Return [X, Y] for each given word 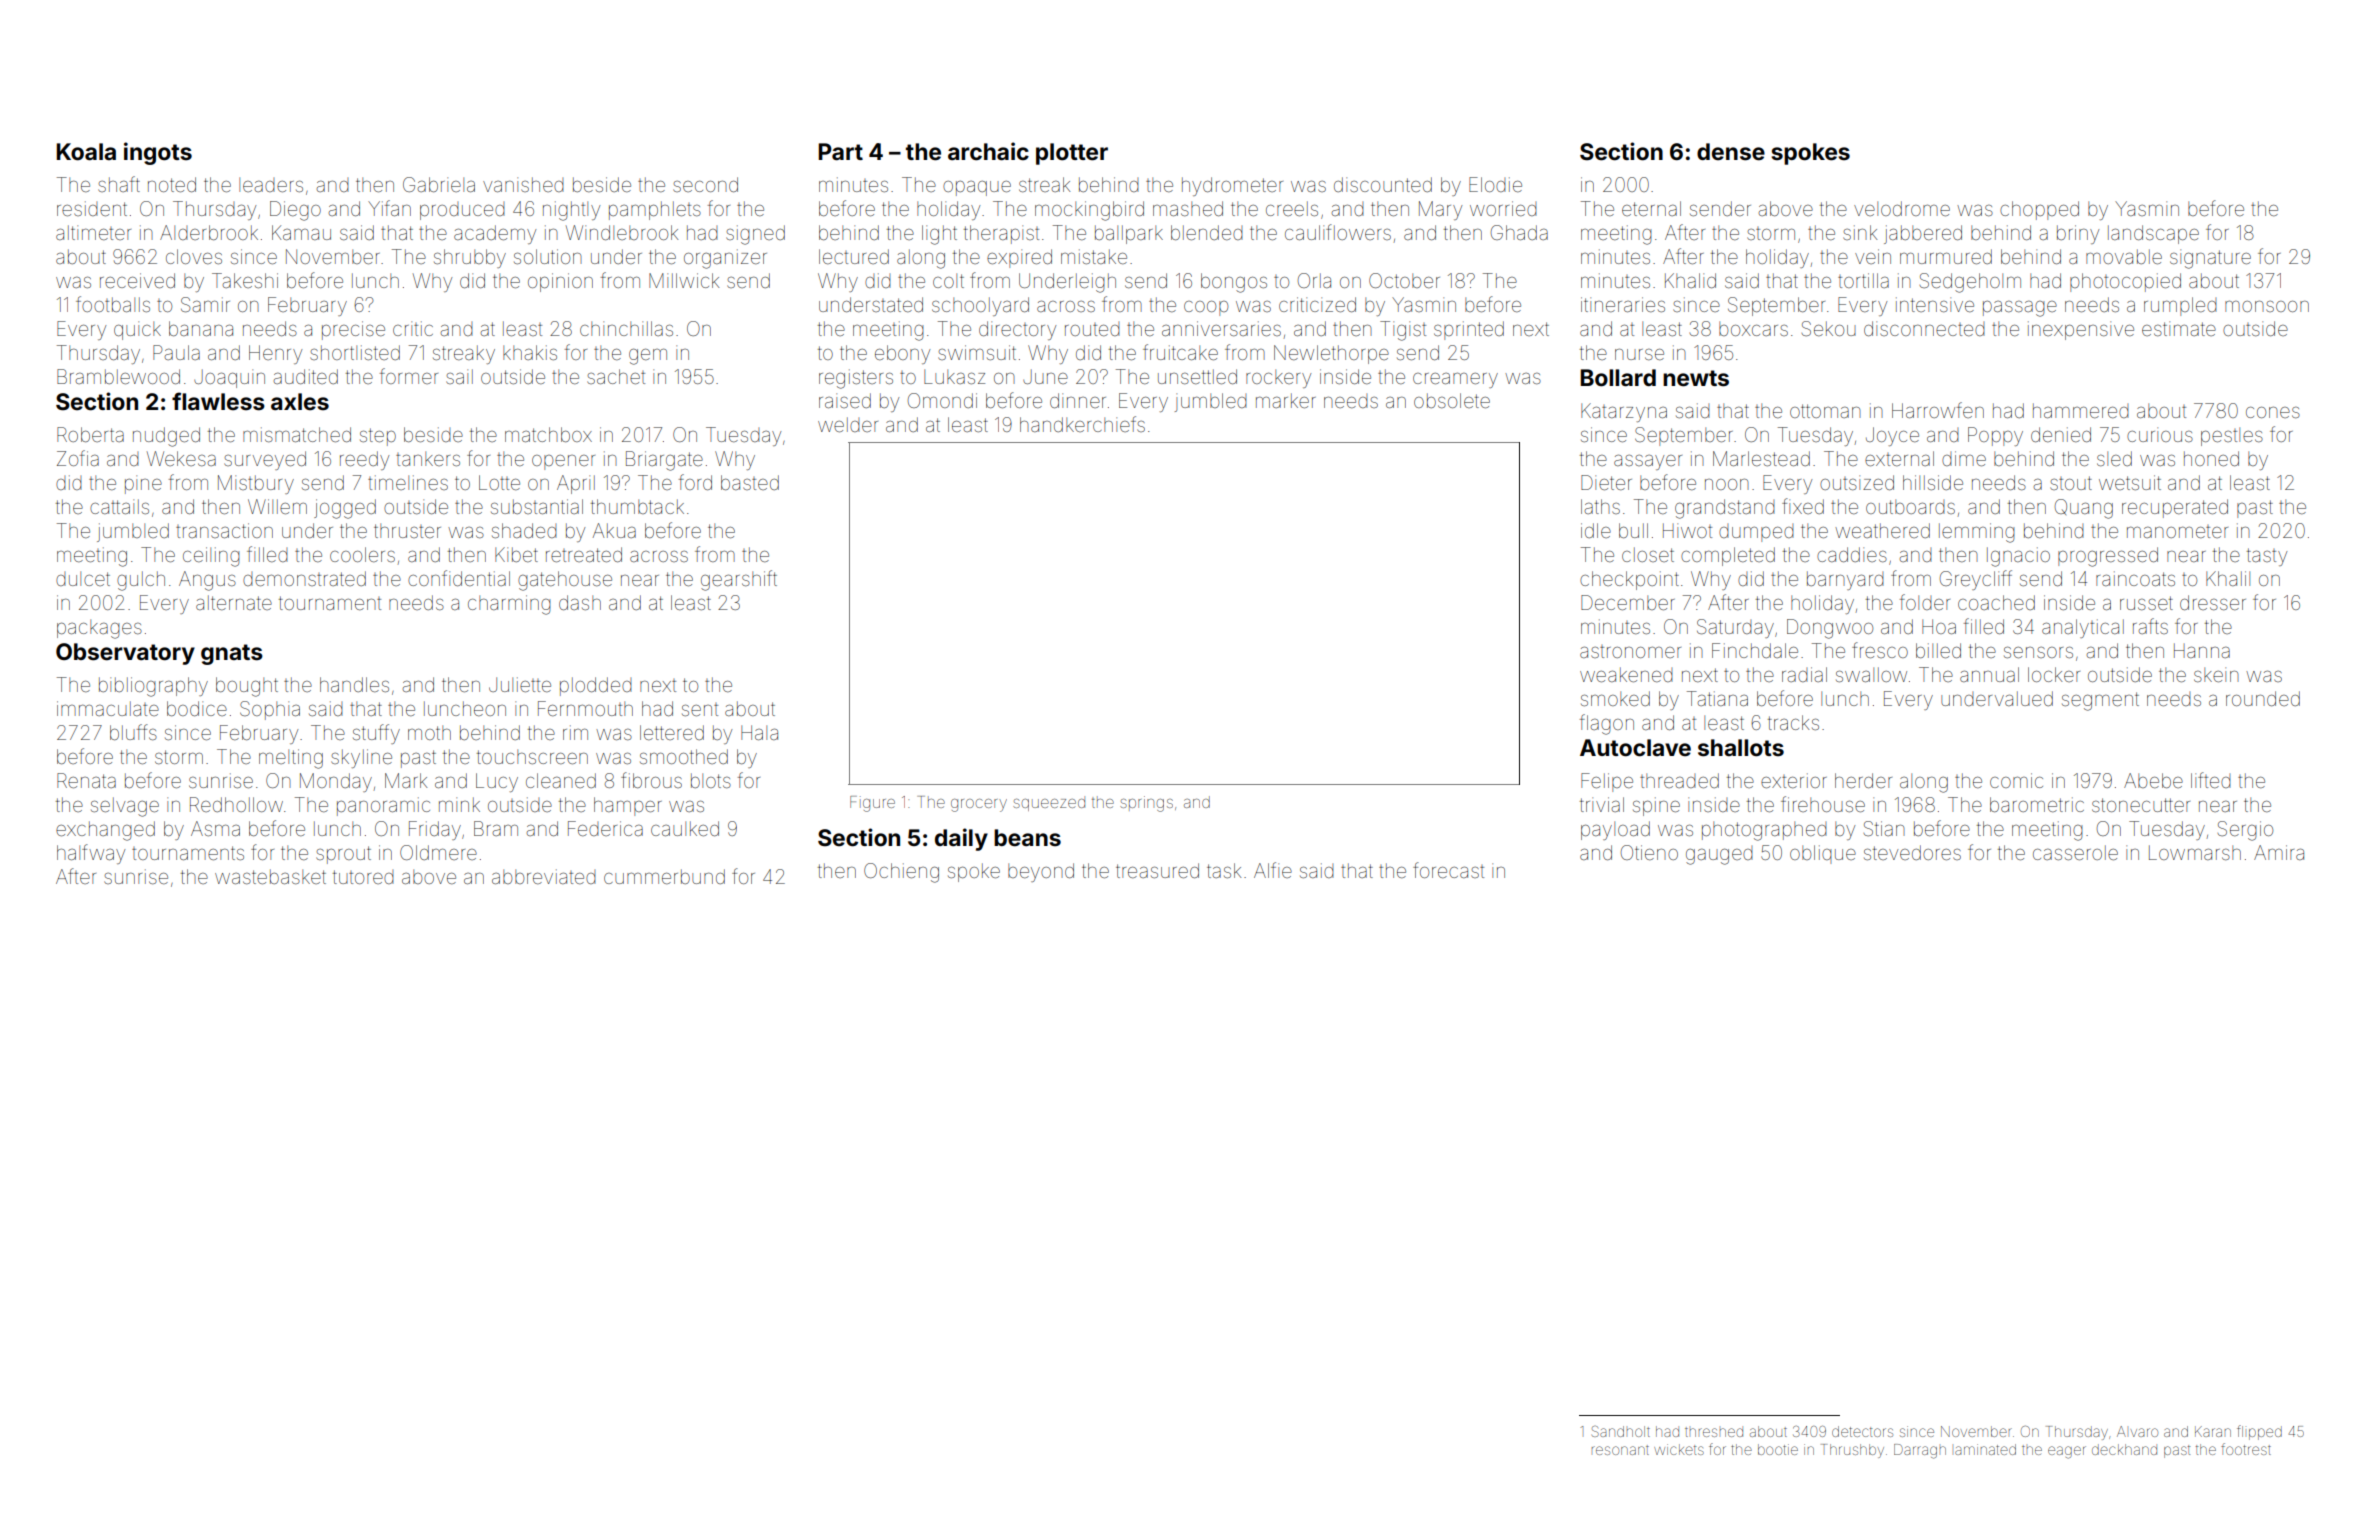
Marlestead [1761, 458]
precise [353, 330]
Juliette [520, 684]
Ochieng [901, 873]
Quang [2084, 509]
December [1628, 602]
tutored [363, 877]
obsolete [1452, 400]
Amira [2279, 852]
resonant [1620, 1450]
